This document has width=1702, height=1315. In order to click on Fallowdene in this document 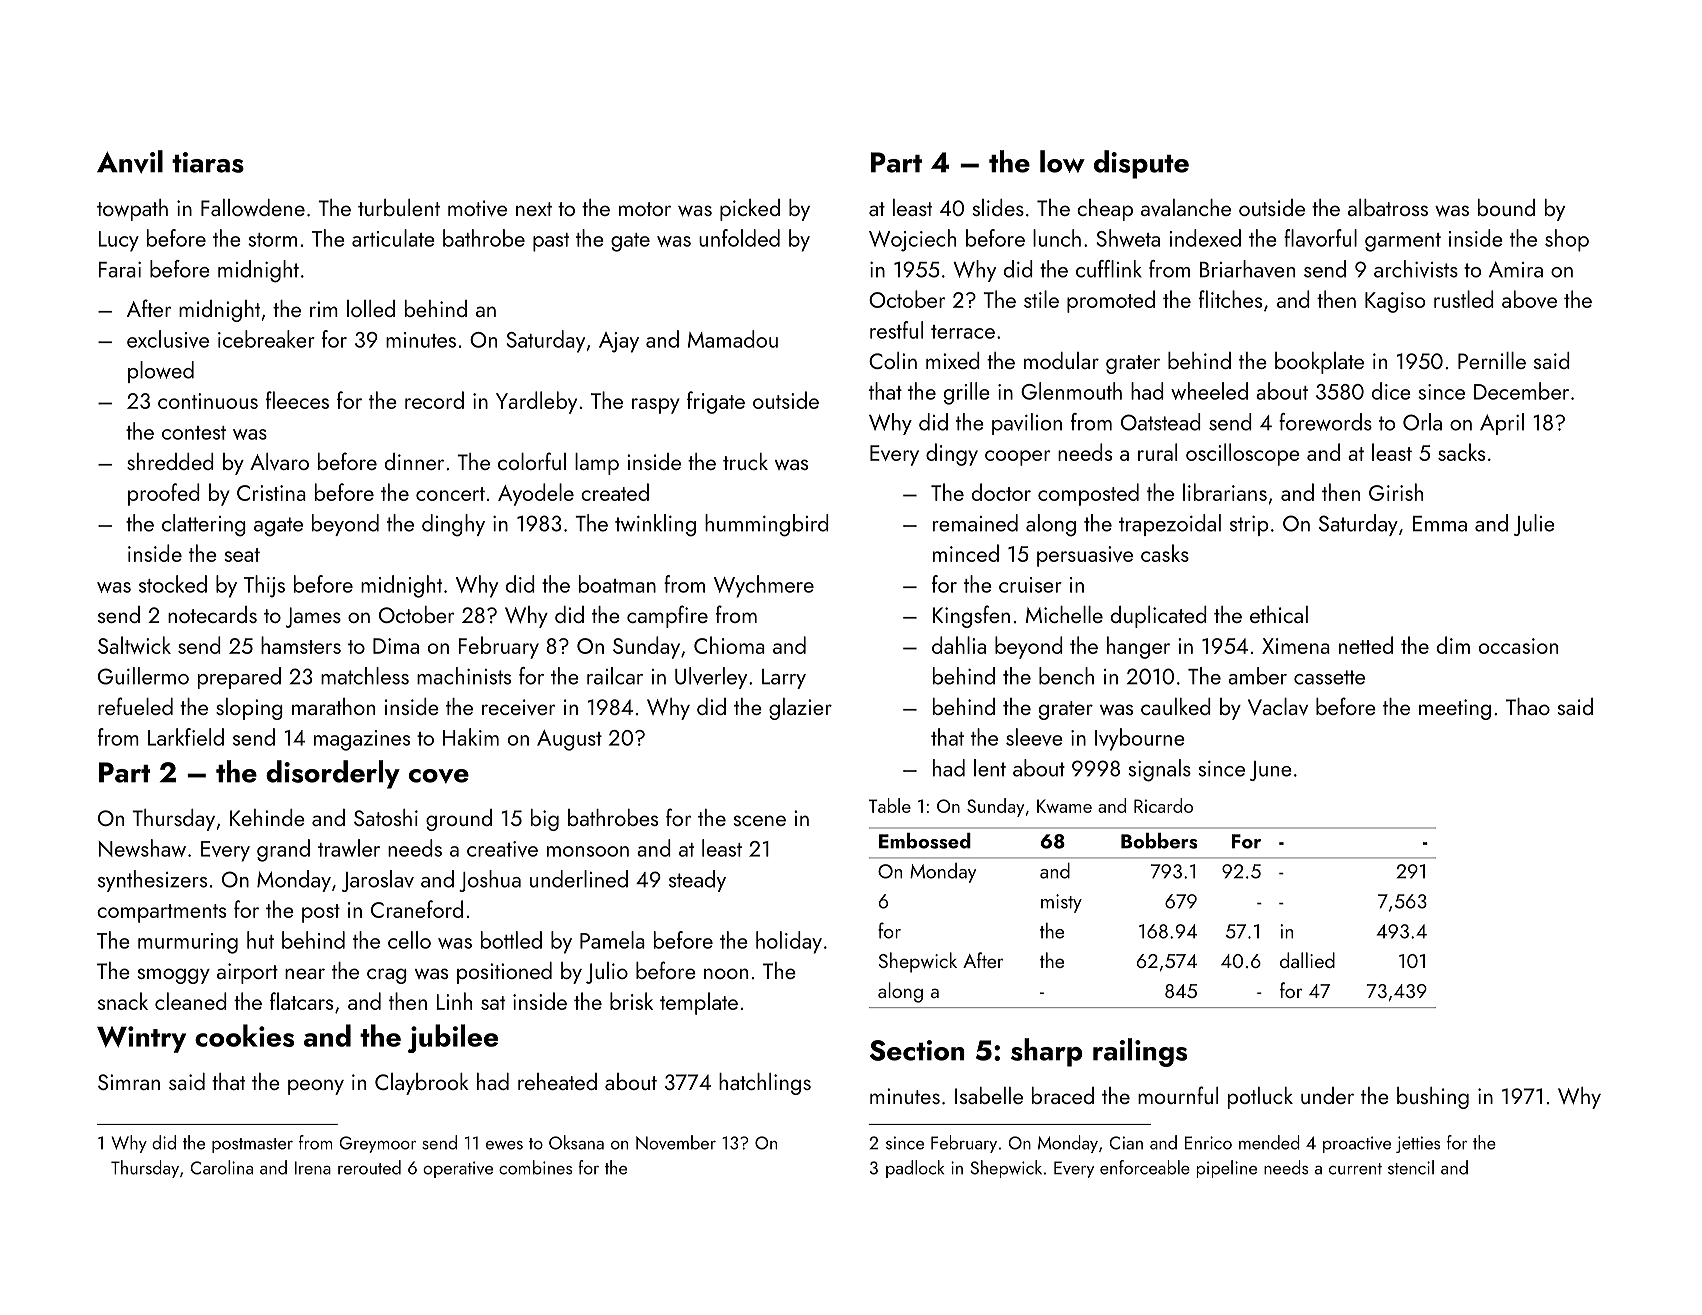, I will do `click(253, 207)`.
